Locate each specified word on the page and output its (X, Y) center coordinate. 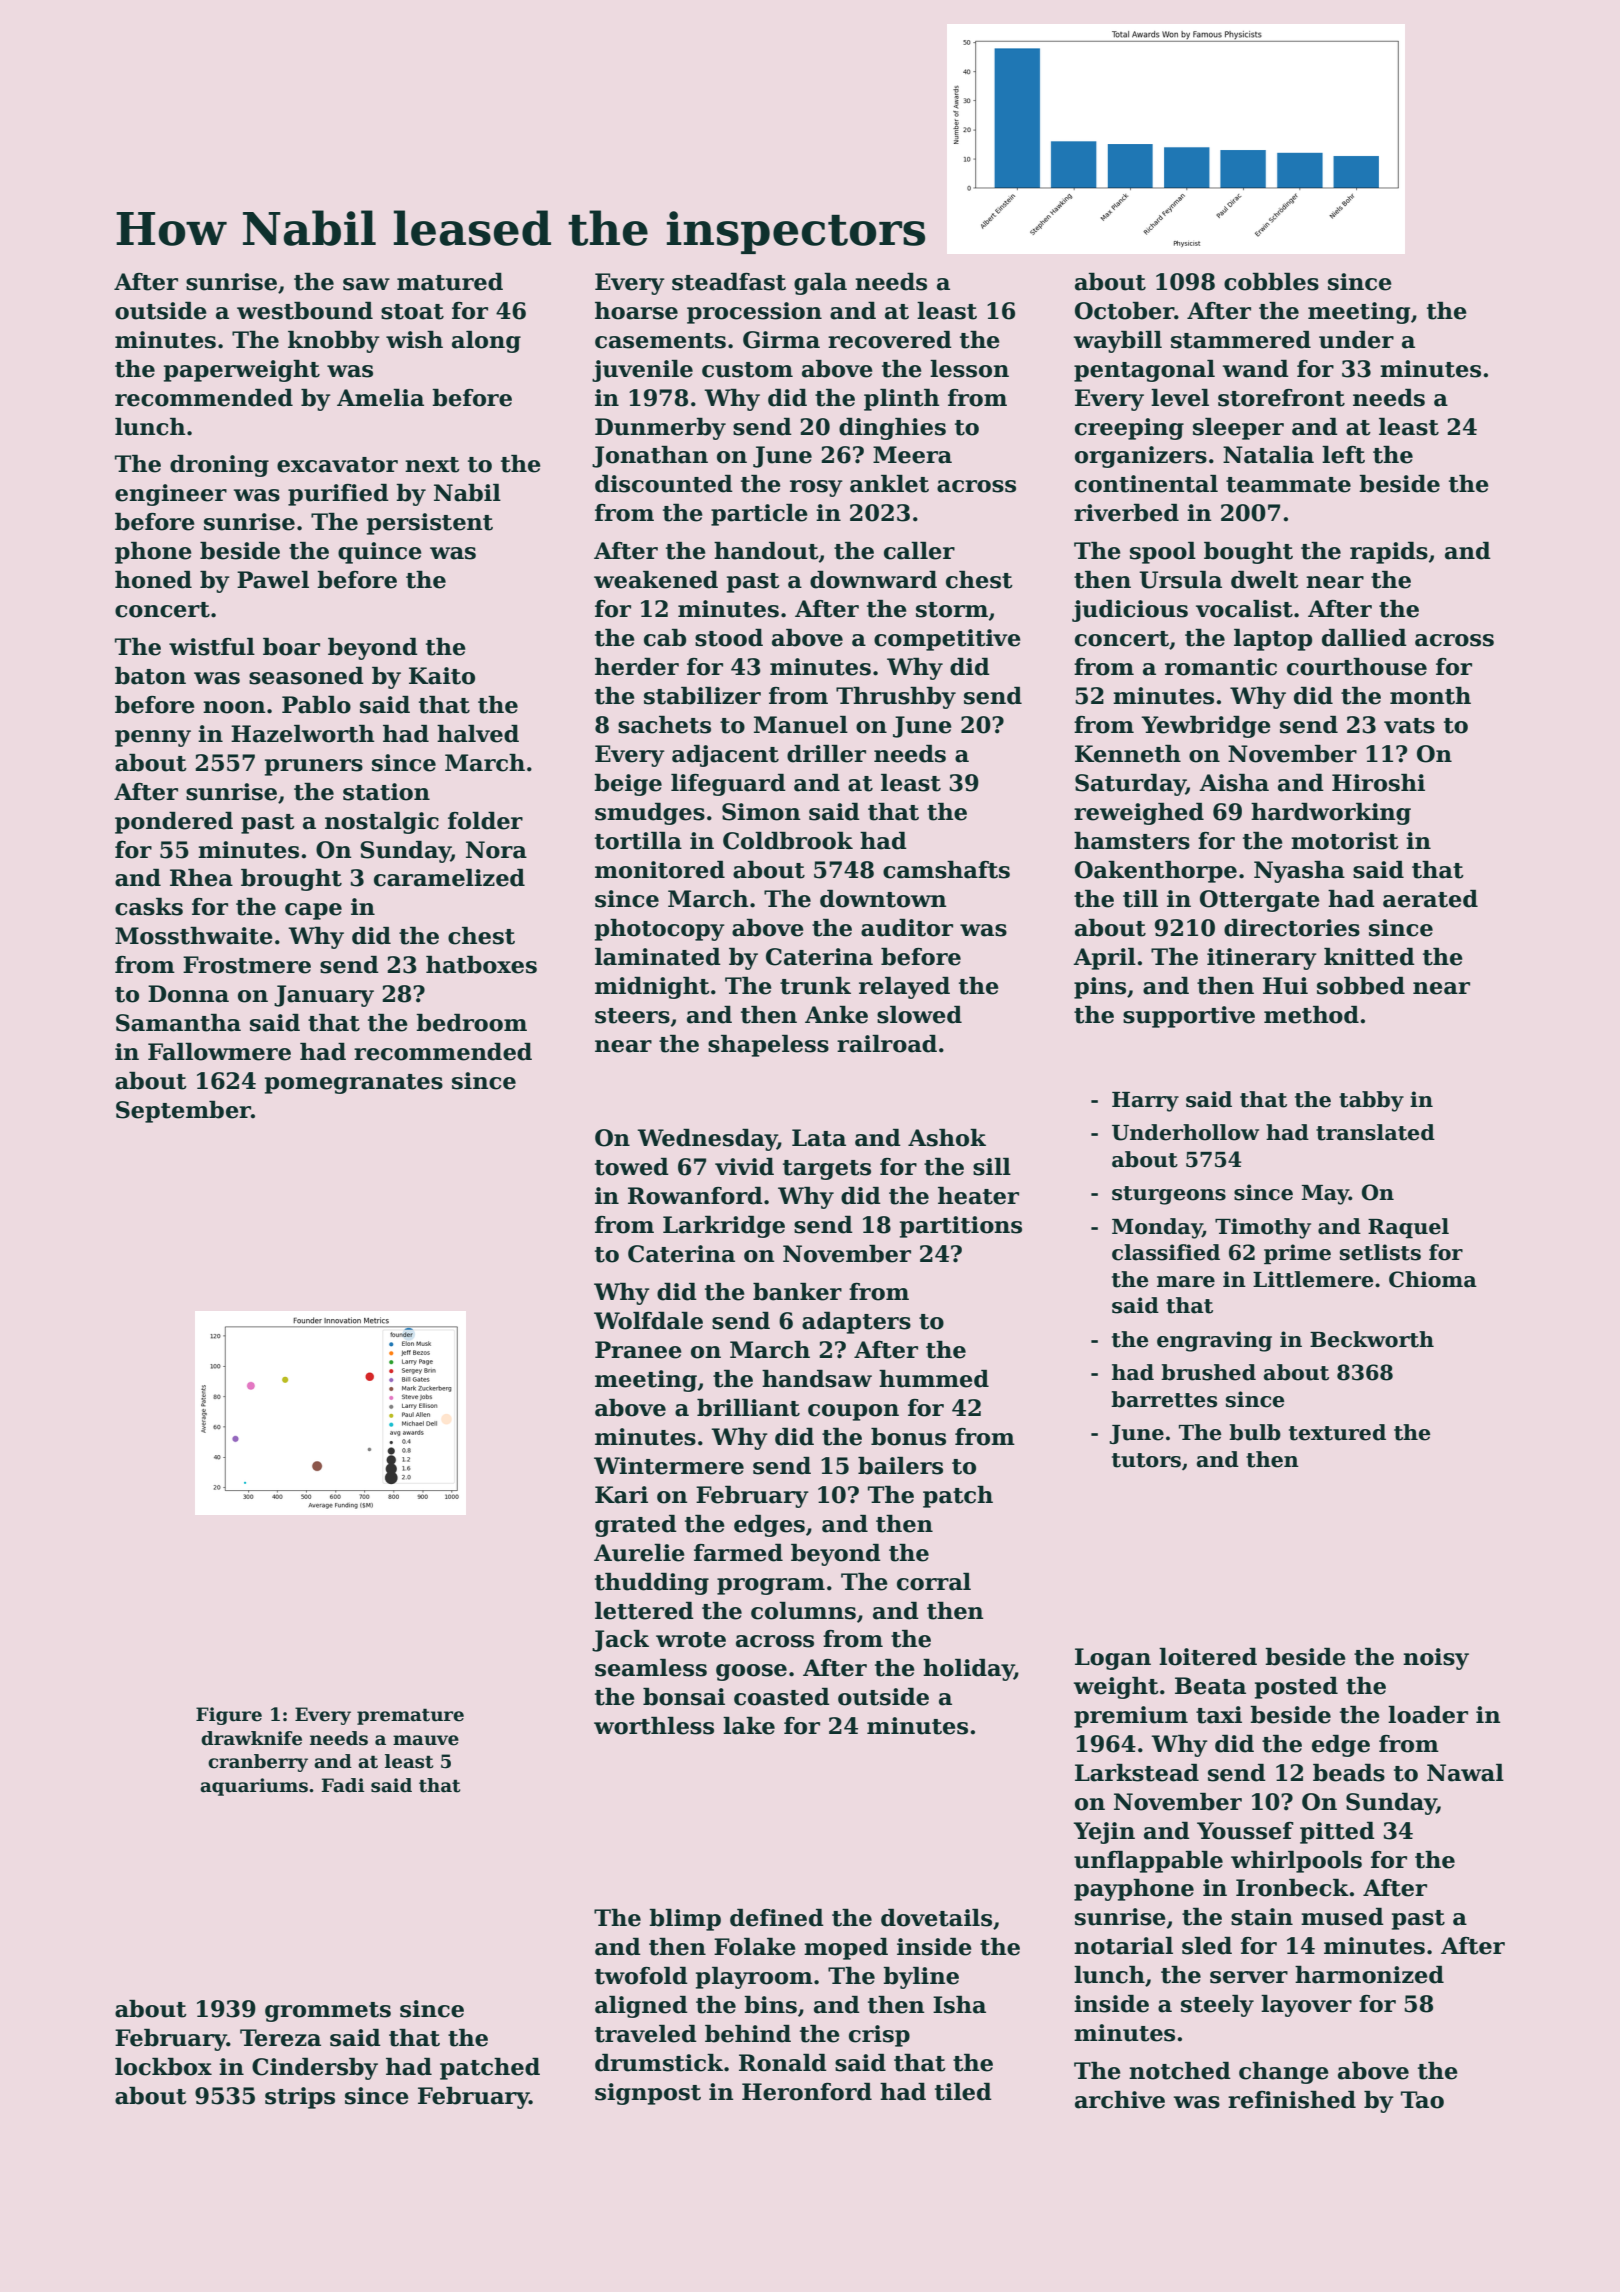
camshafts (946, 870)
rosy (816, 488)
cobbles (1271, 282)
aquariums (254, 1787)
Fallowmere (219, 1052)
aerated (1430, 899)
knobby (334, 342)
